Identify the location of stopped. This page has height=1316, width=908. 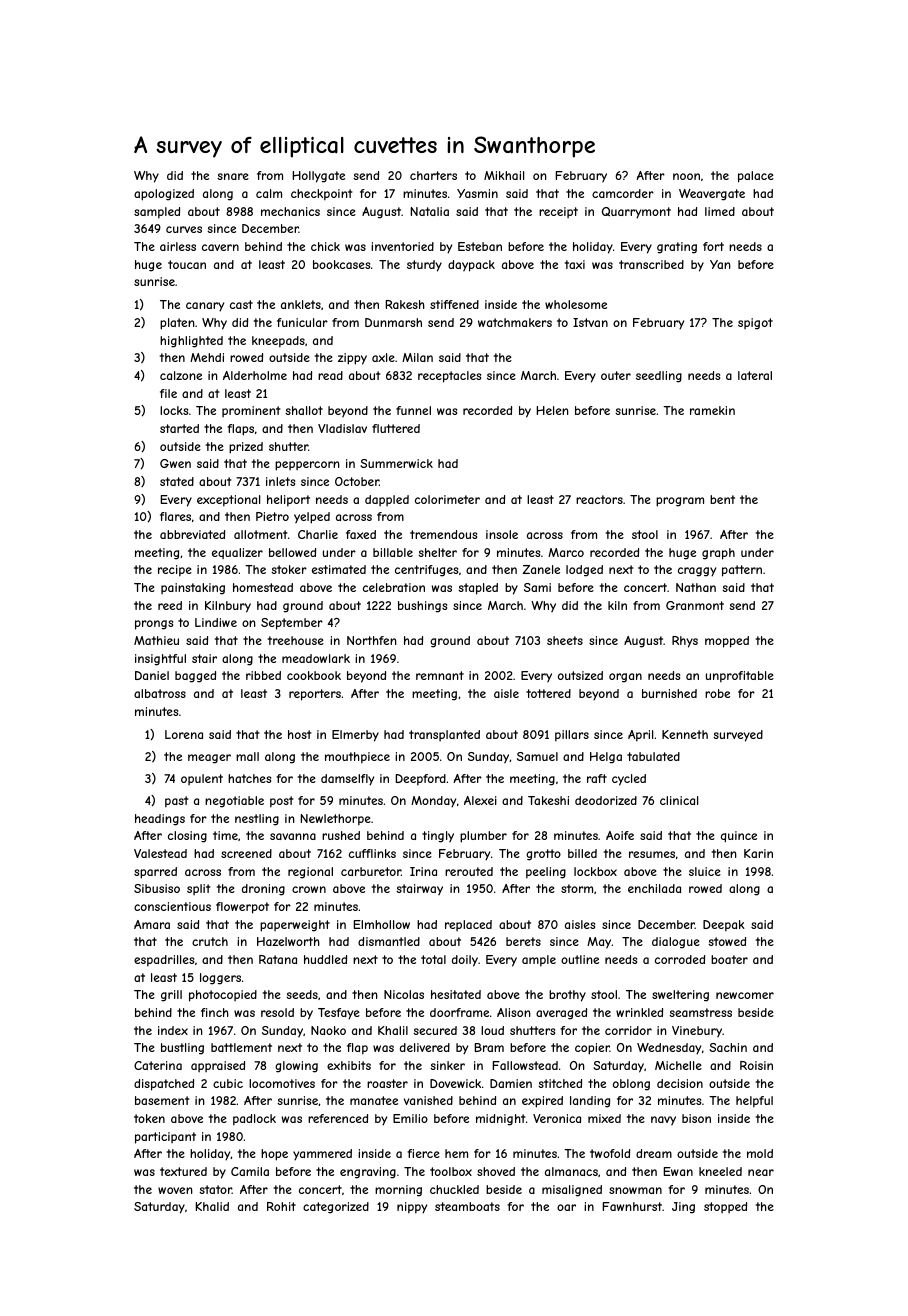
(725, 1207).
